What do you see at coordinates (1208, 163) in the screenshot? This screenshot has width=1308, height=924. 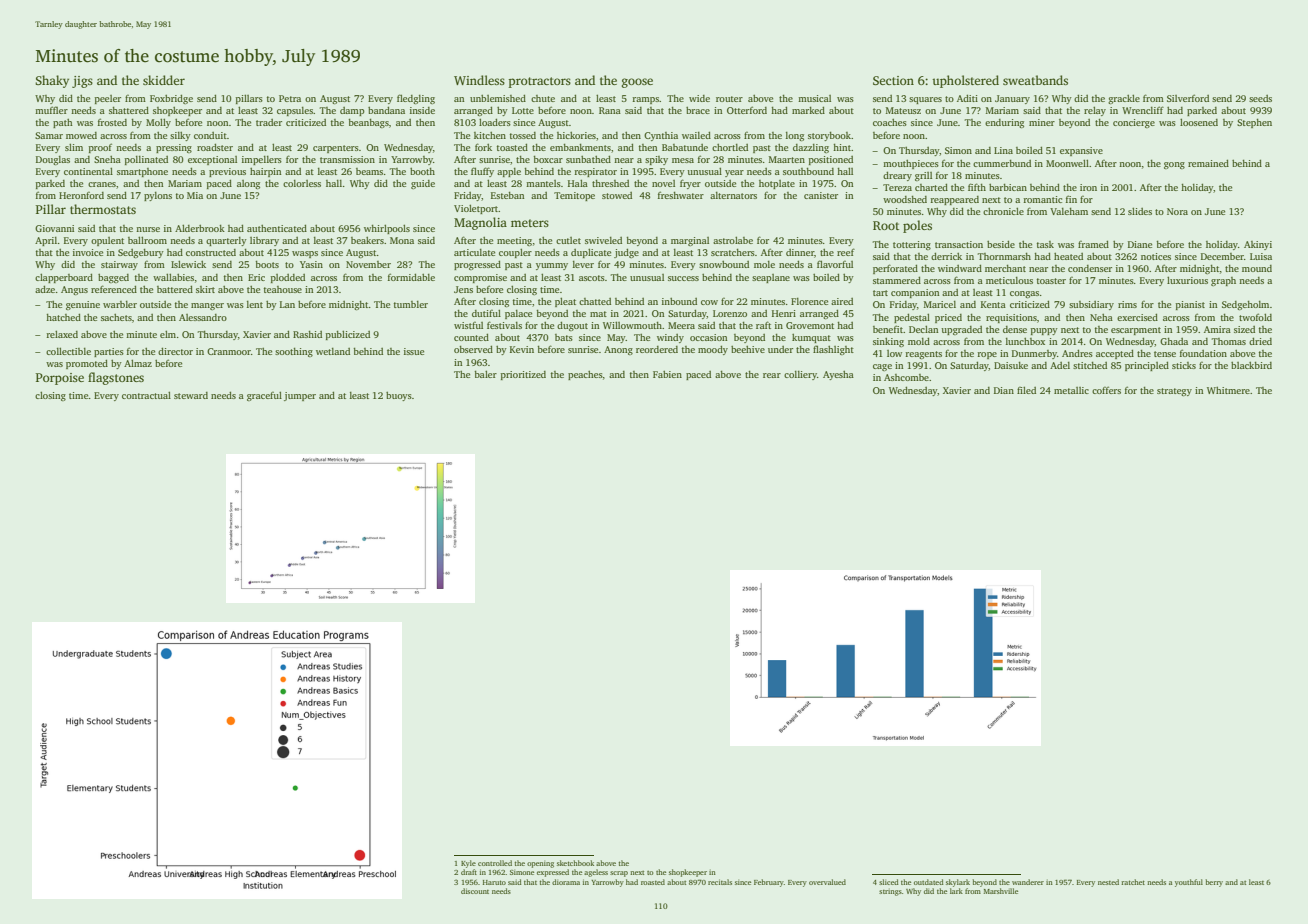 I see `remained` at bounding box center [1208, 163].
